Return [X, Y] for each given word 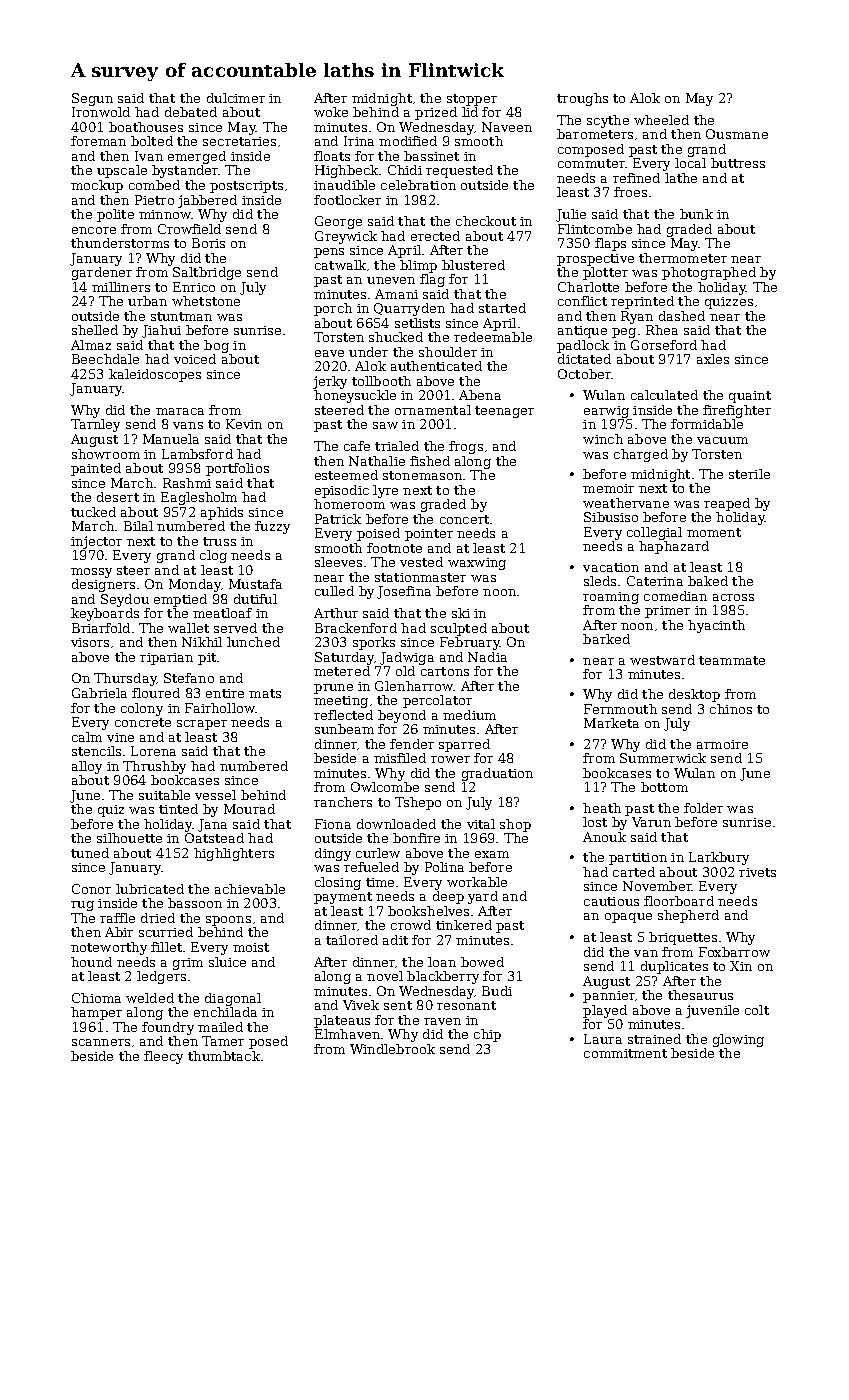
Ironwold [101, 112]
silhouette [129, 838]
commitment [625, 1053]
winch [603, 439]
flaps [610, 244]
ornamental [433, 410]
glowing [738, 1040]
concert [464, 519]
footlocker [347, 200]
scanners [101, 1042]
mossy [91, 573]
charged [641, 455]
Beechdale [105, 359]
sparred [464, 745]
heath [602, 808]
